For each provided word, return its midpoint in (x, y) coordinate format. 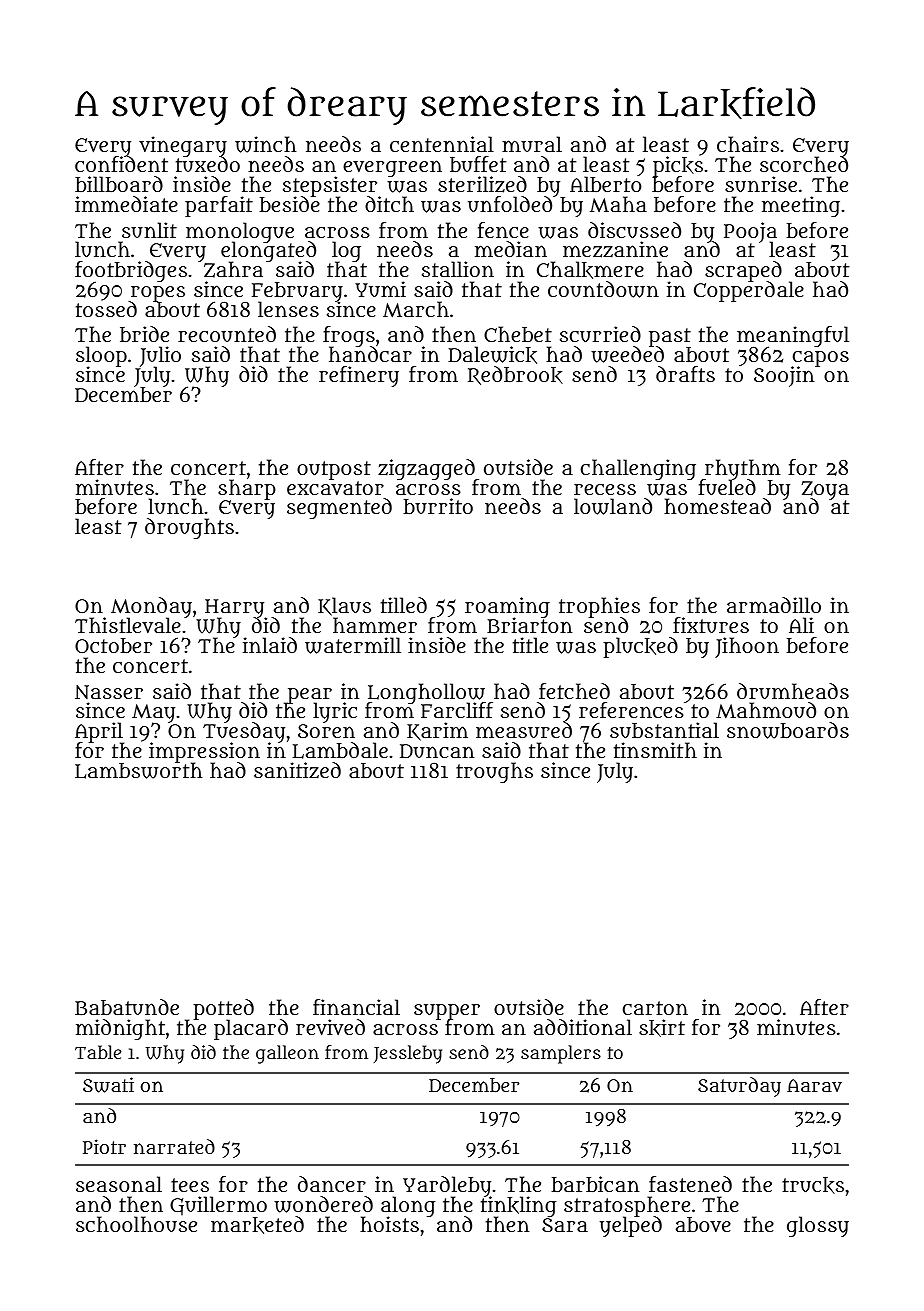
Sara (565, 1225)
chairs (748, 144)
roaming (507, 607)
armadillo (774, 605)
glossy (818, 1226)
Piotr (104, 1146)
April (99, 732)
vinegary (183, 146)
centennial (442, 144)
